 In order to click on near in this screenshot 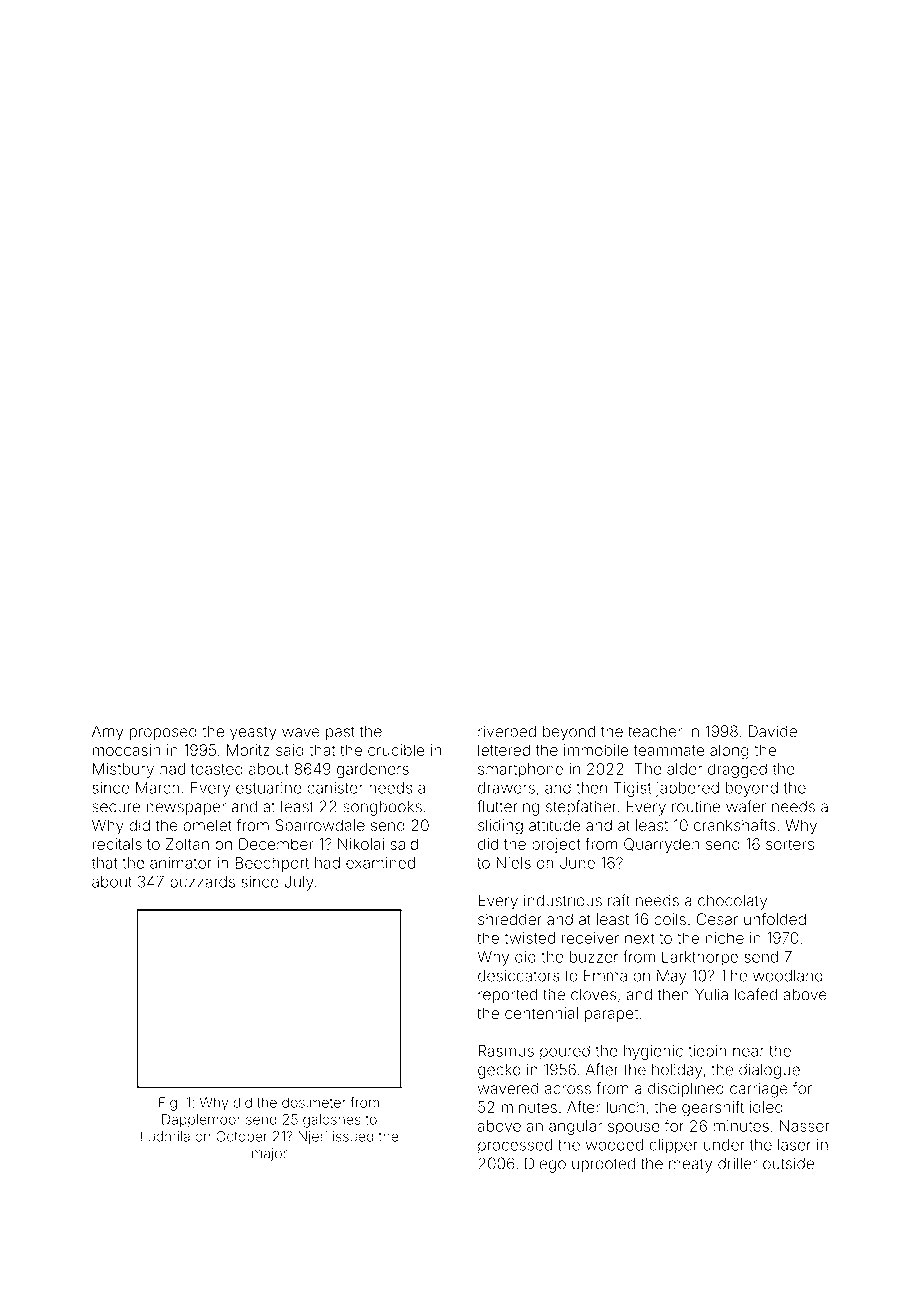, I will do `click(748, 1052)`.
